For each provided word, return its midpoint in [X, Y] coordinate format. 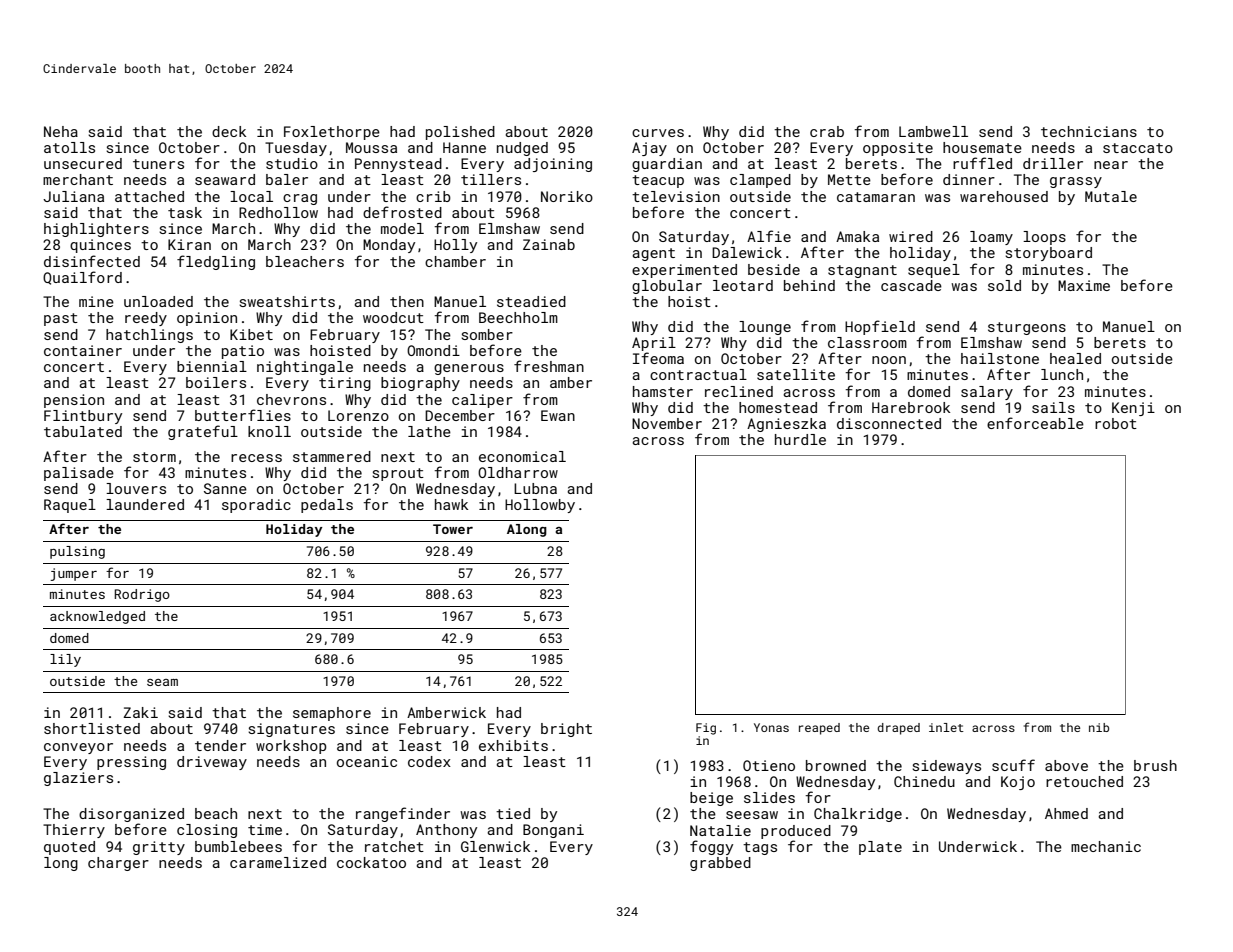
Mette [849, 179]
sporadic [256, 506]
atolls [69, 147]
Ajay [649, 149]
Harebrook [911, 407]
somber [487, 334]
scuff [1013, 765]
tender [220, 745]
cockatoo [371, 862]
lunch [1062, 374]
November [667, 423]
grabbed [720, 864]
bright [566, 730]
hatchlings [149, 336]
